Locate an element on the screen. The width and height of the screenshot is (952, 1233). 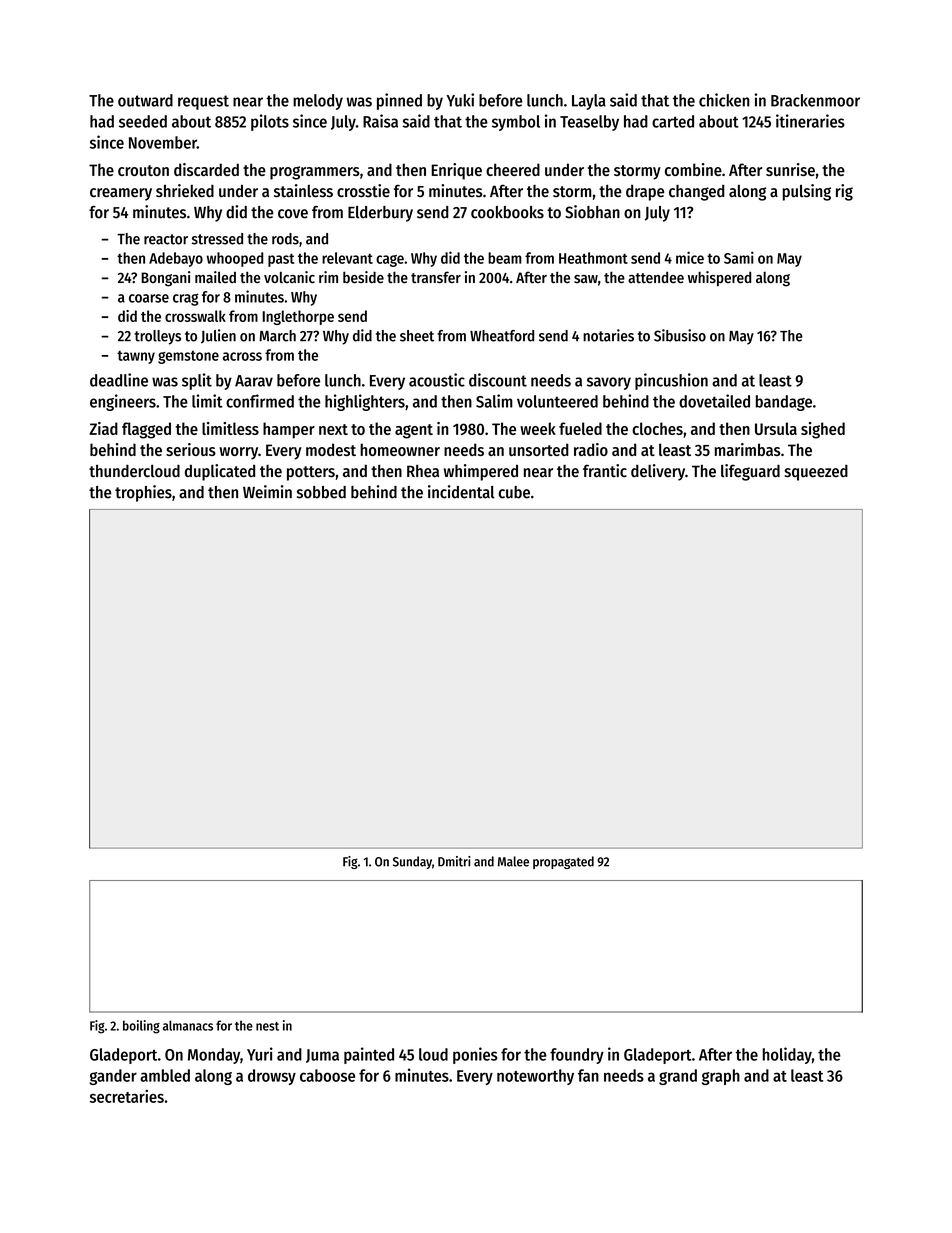
coarse is located at coordinates (149, 298).
